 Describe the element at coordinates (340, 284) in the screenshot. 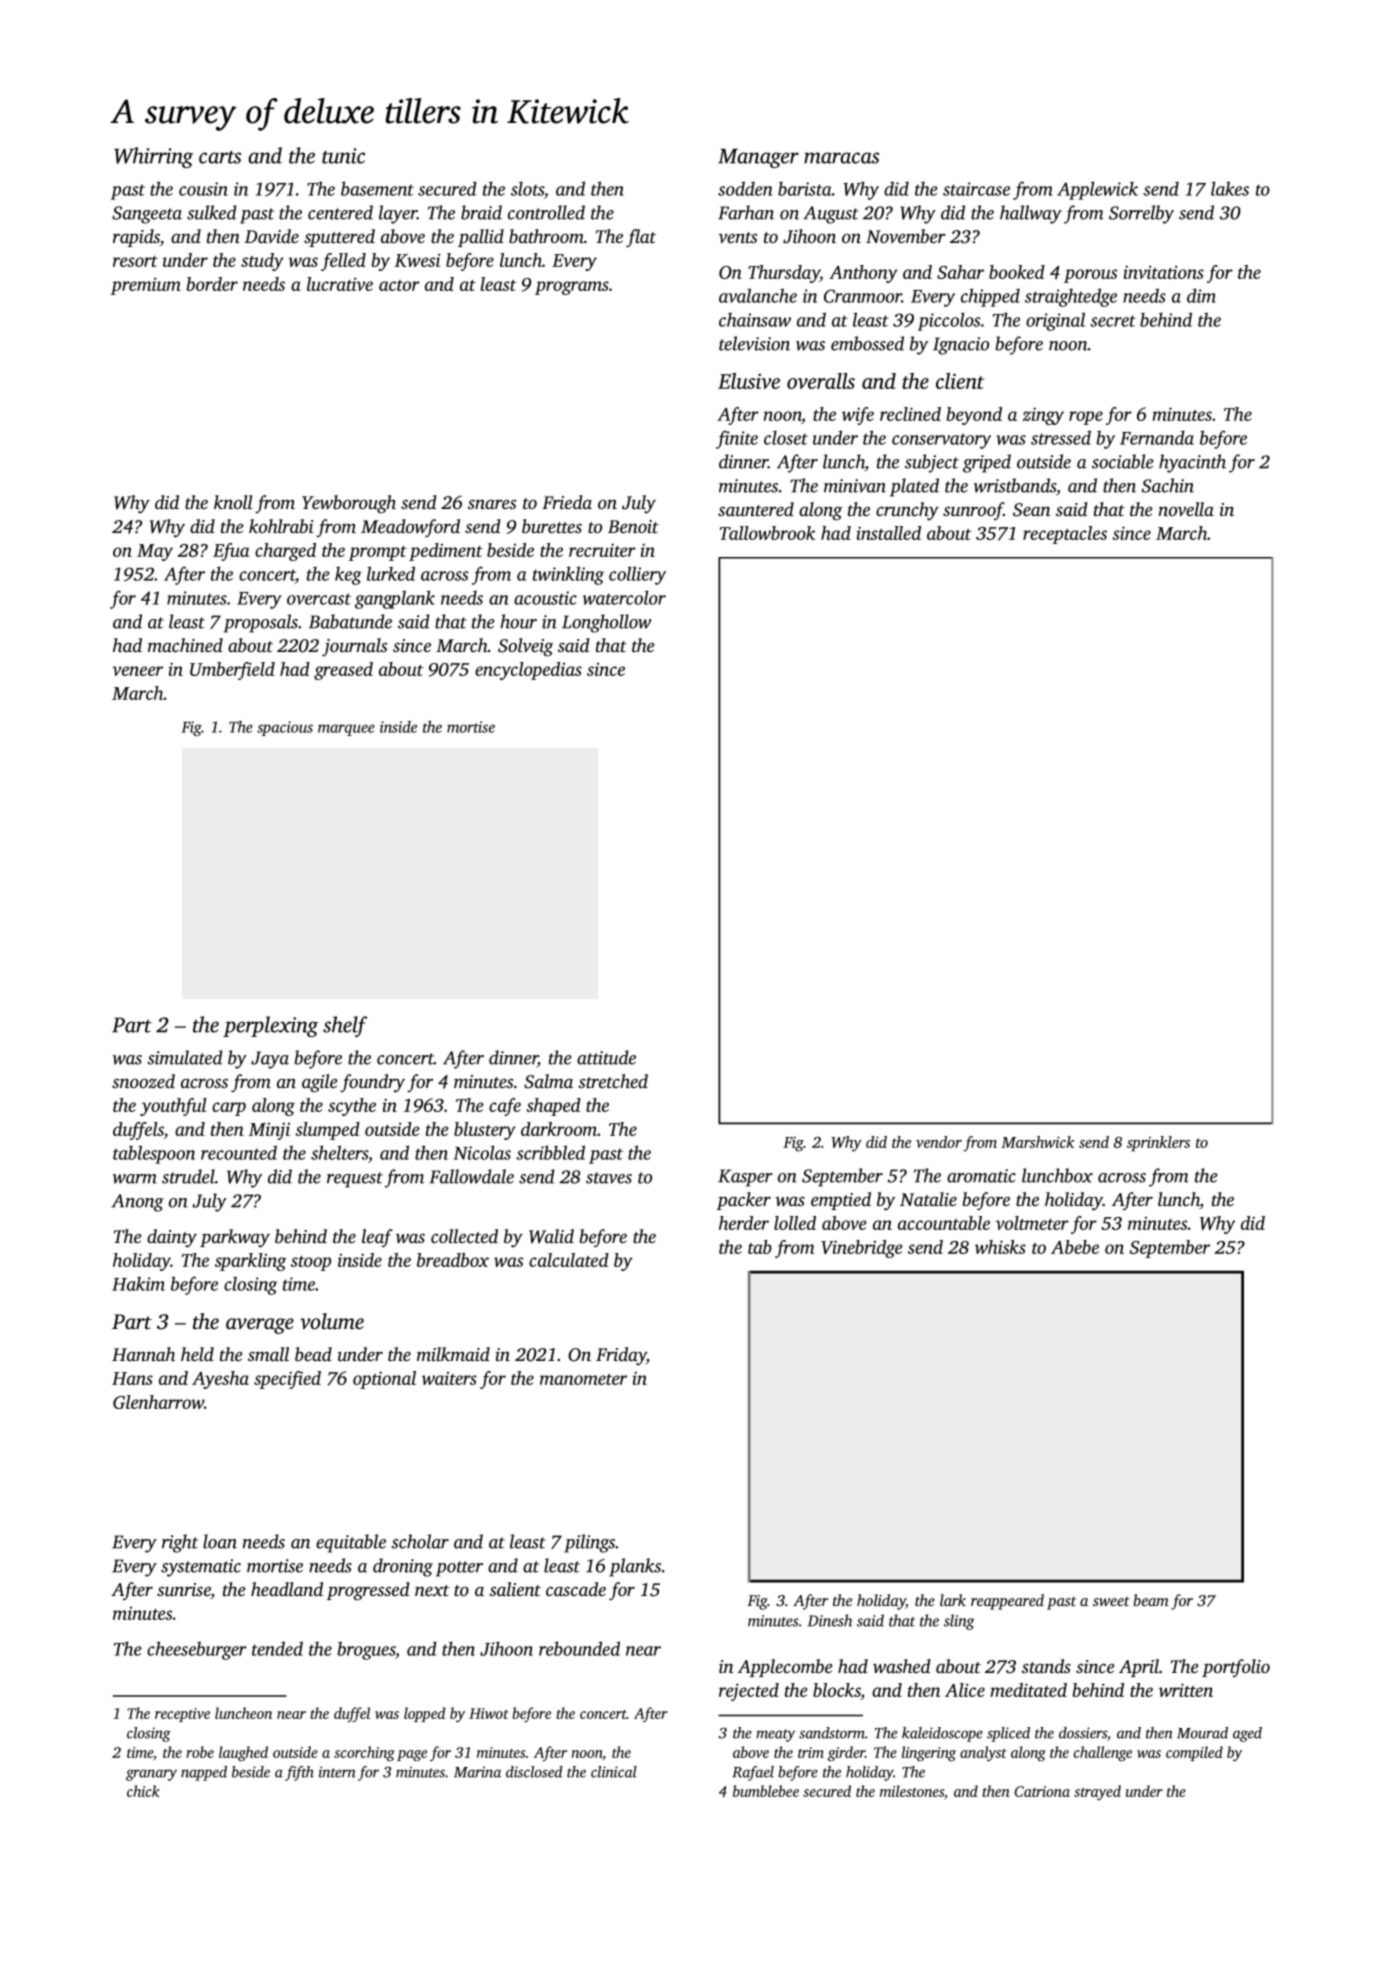

I see `lucrative` at that location.
